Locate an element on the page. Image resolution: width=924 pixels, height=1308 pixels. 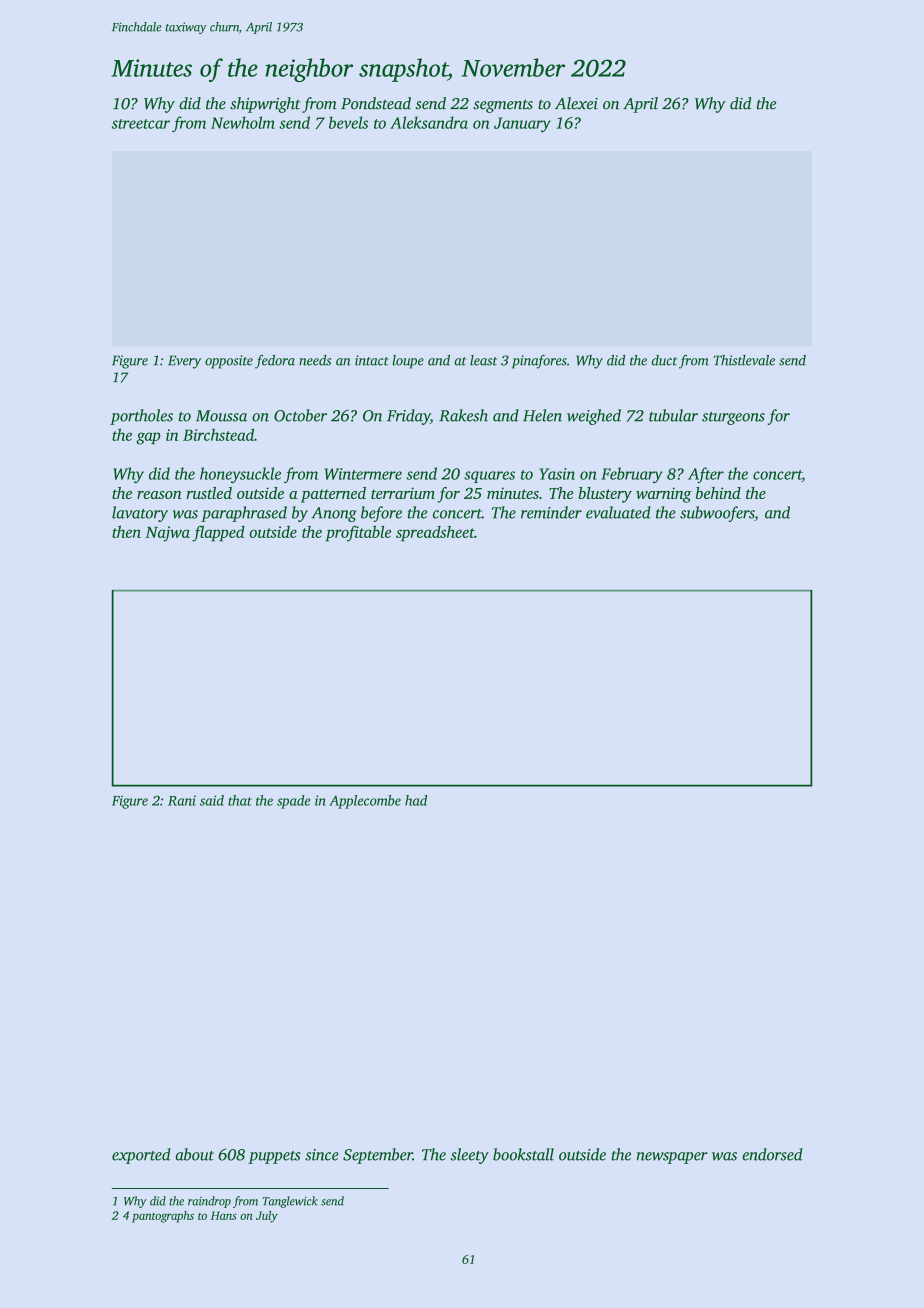
streetcar is located at coordinates (141, 124).
